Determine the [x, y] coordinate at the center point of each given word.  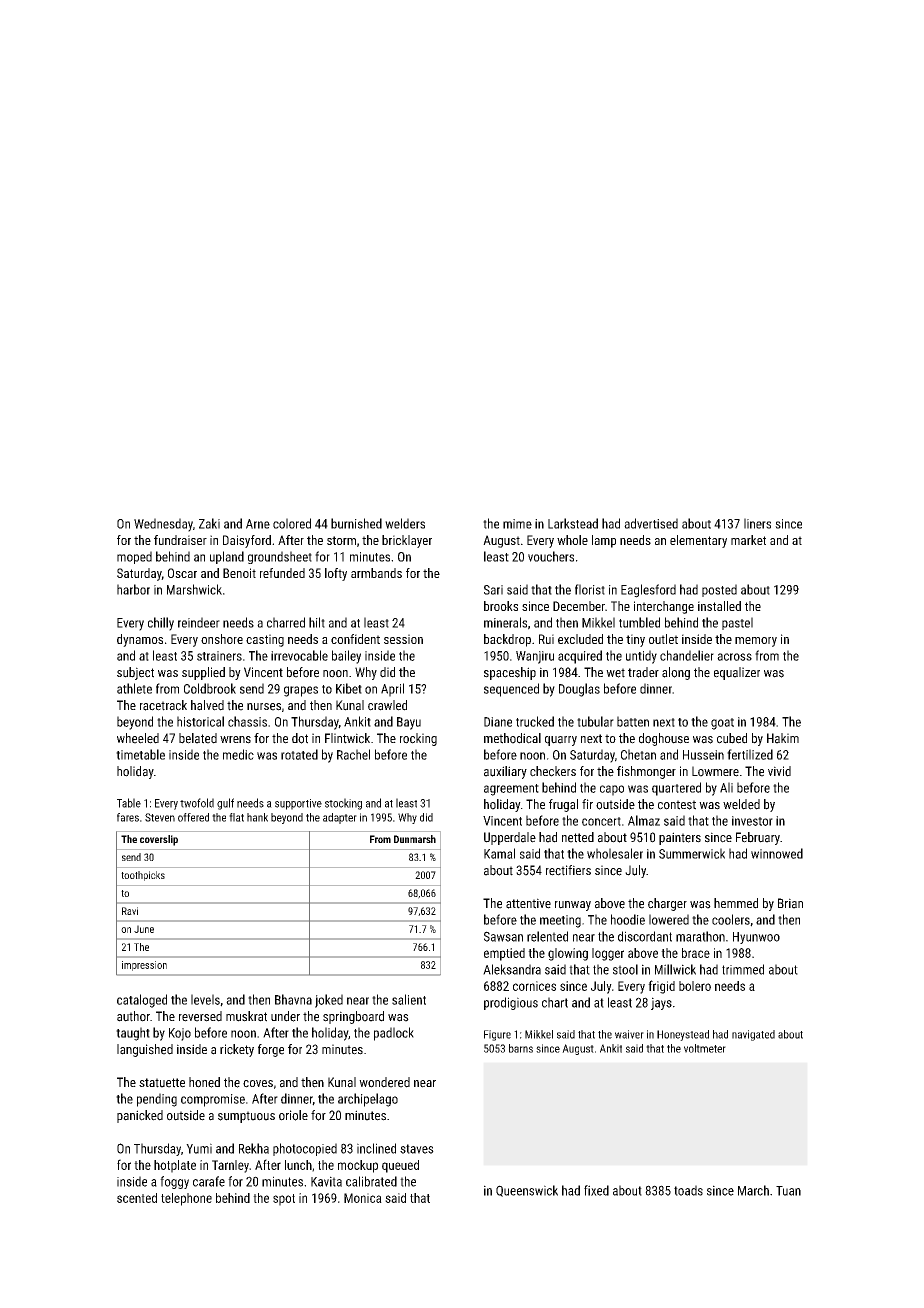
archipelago [368, 1100]
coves [258, 1084]
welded [741, 804]
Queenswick [527, 1191]
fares [128, 817]
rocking [418, 739]
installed [719, 606]
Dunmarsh [415, 839]
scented [137, 1198]
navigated [753, 1035]
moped [134, 557]
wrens [235, 740]
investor [752, 821]
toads [688, 1190]
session [403, 639]
